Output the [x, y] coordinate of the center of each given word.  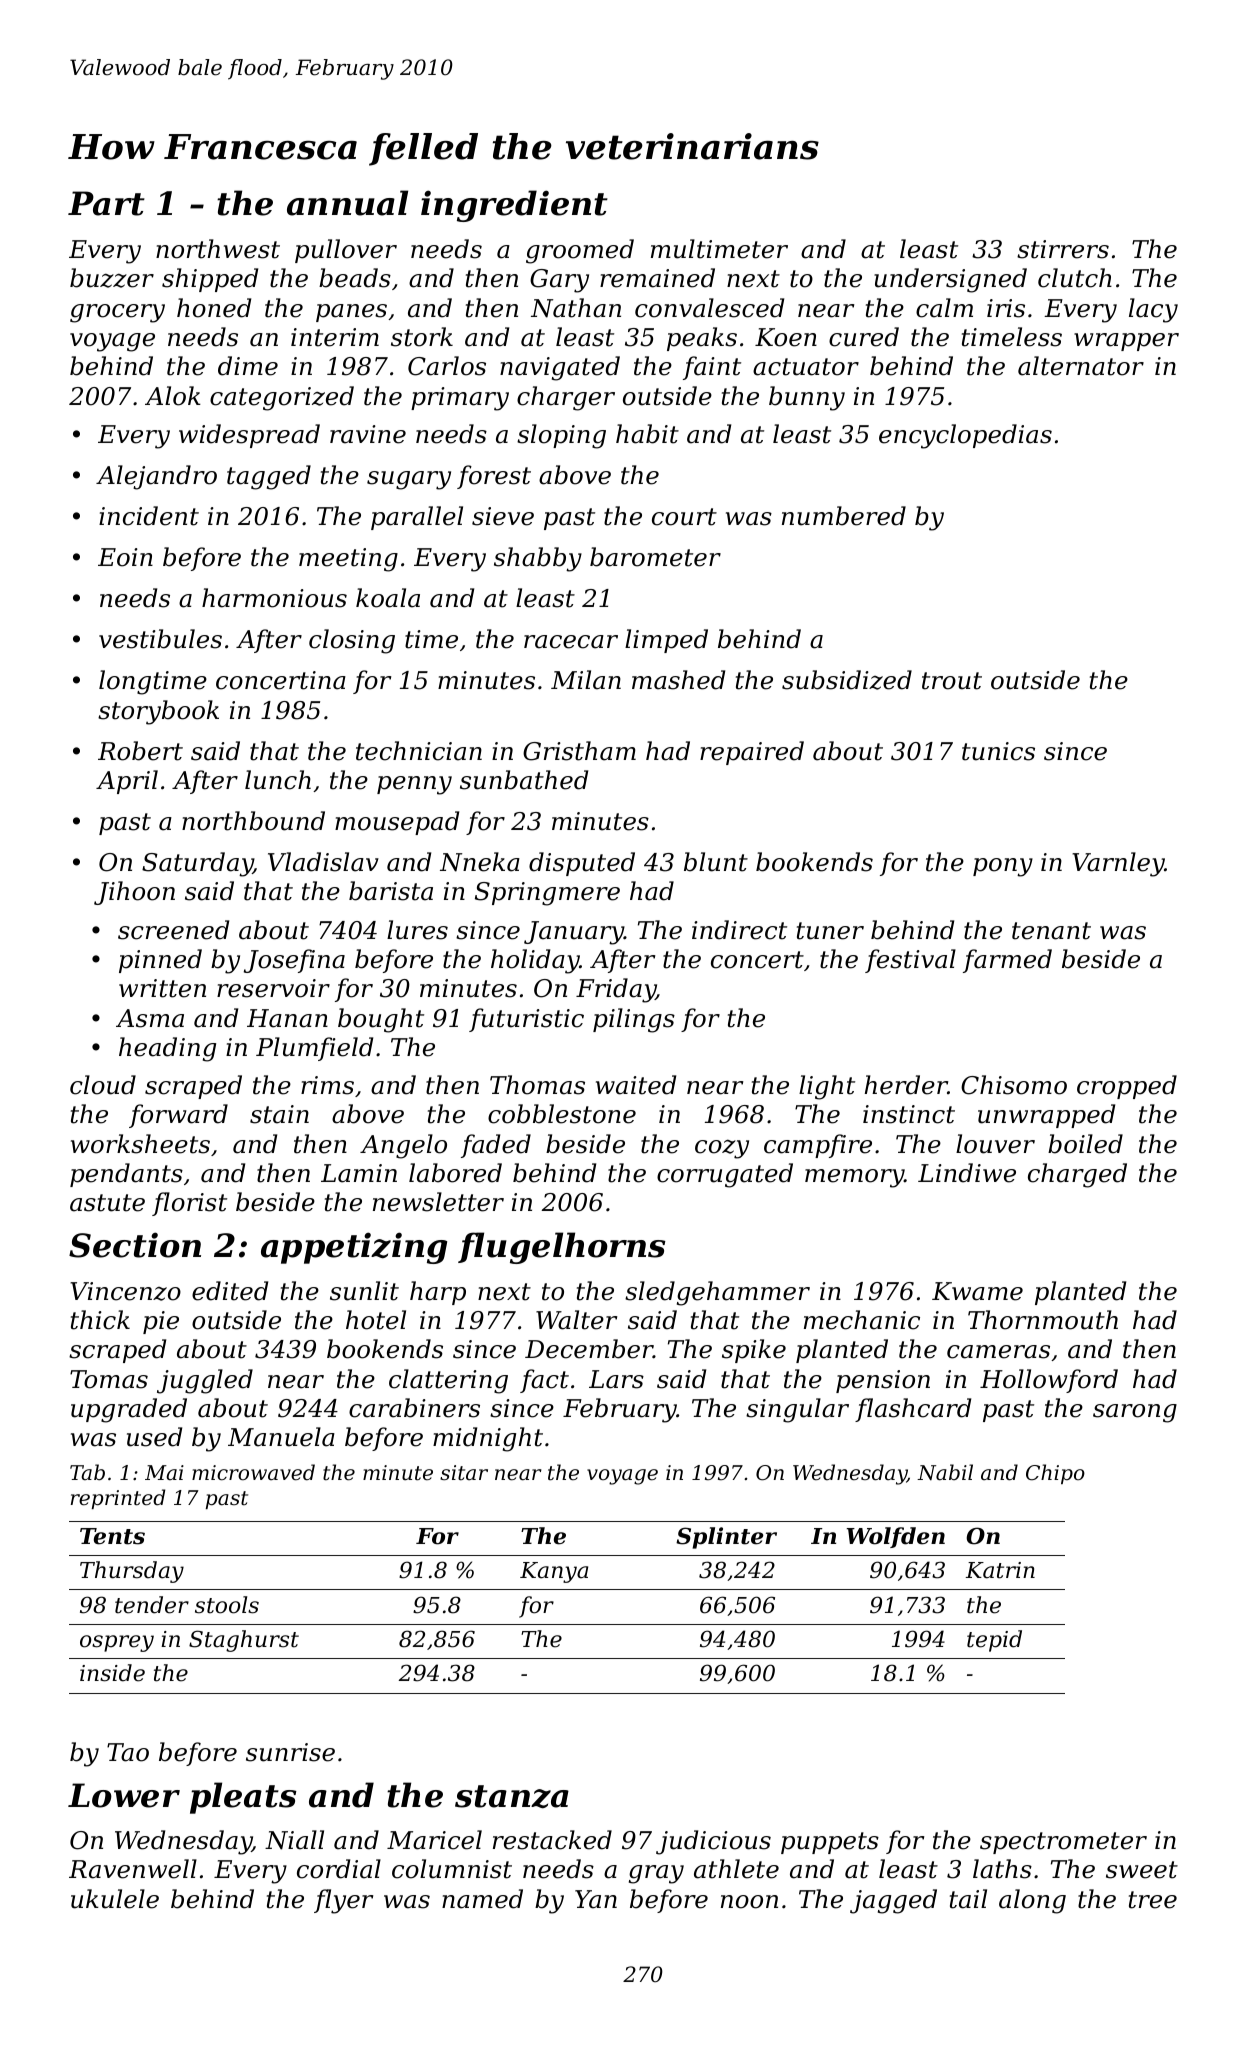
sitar [464, 1473]
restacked [552, 1840]
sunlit [364, 1291]
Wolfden [896, 1537]
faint [712, 368]
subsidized [847, 680]
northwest [218, 249]
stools [227, 1605]
